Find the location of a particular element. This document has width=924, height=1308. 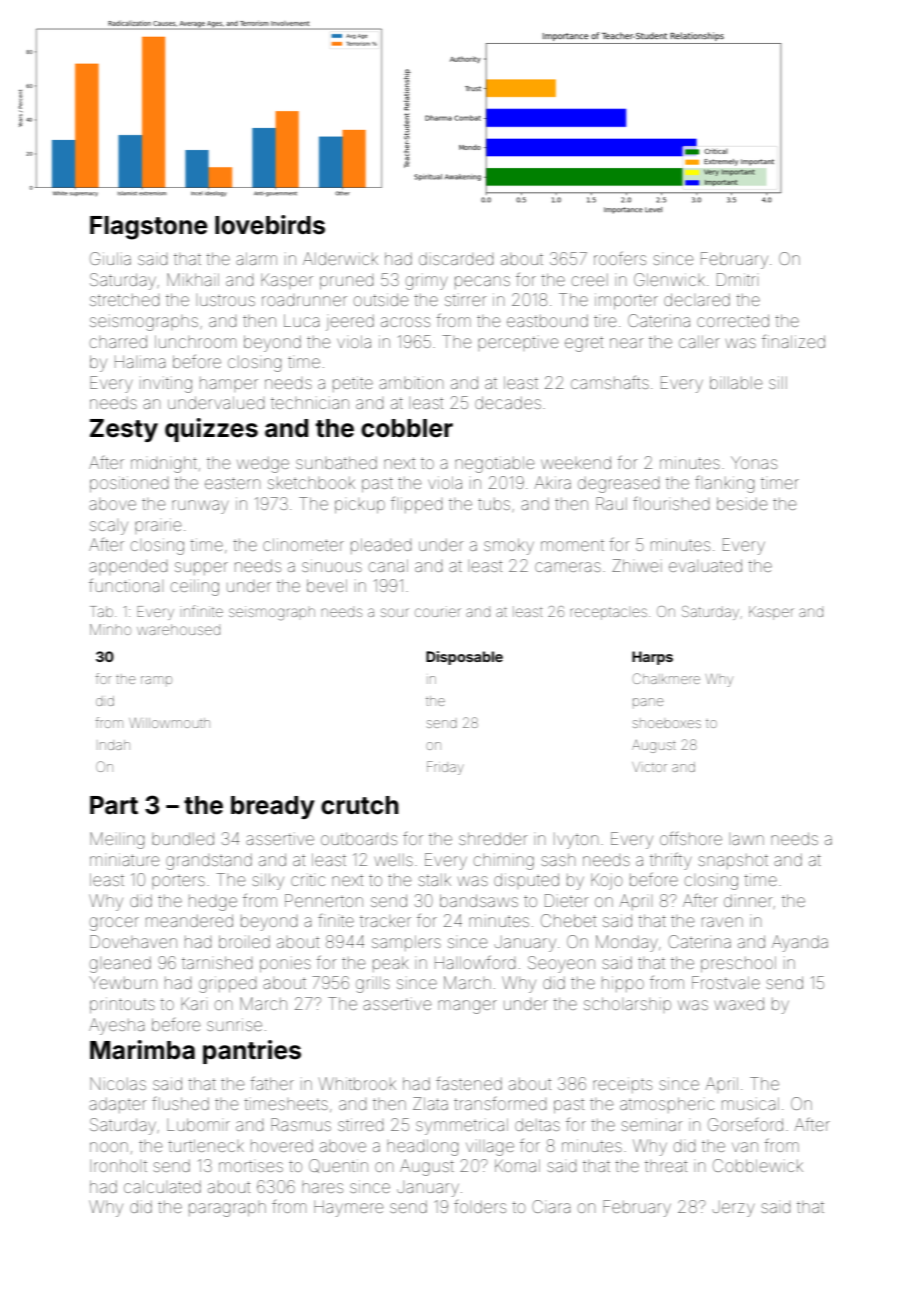

lovebirds is located at coordinates (270, 225).
